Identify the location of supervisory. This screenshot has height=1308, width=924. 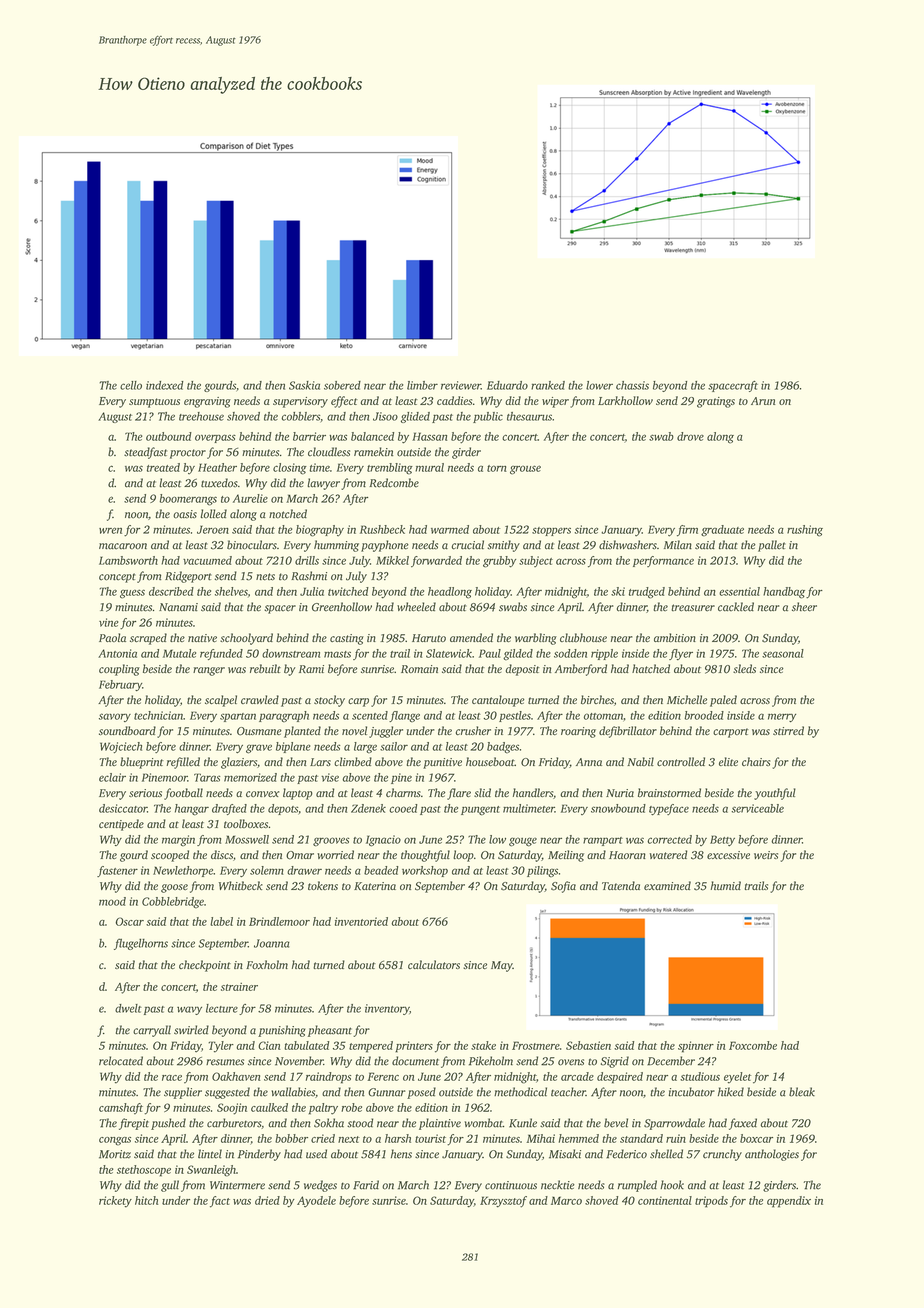
(300, 402).
